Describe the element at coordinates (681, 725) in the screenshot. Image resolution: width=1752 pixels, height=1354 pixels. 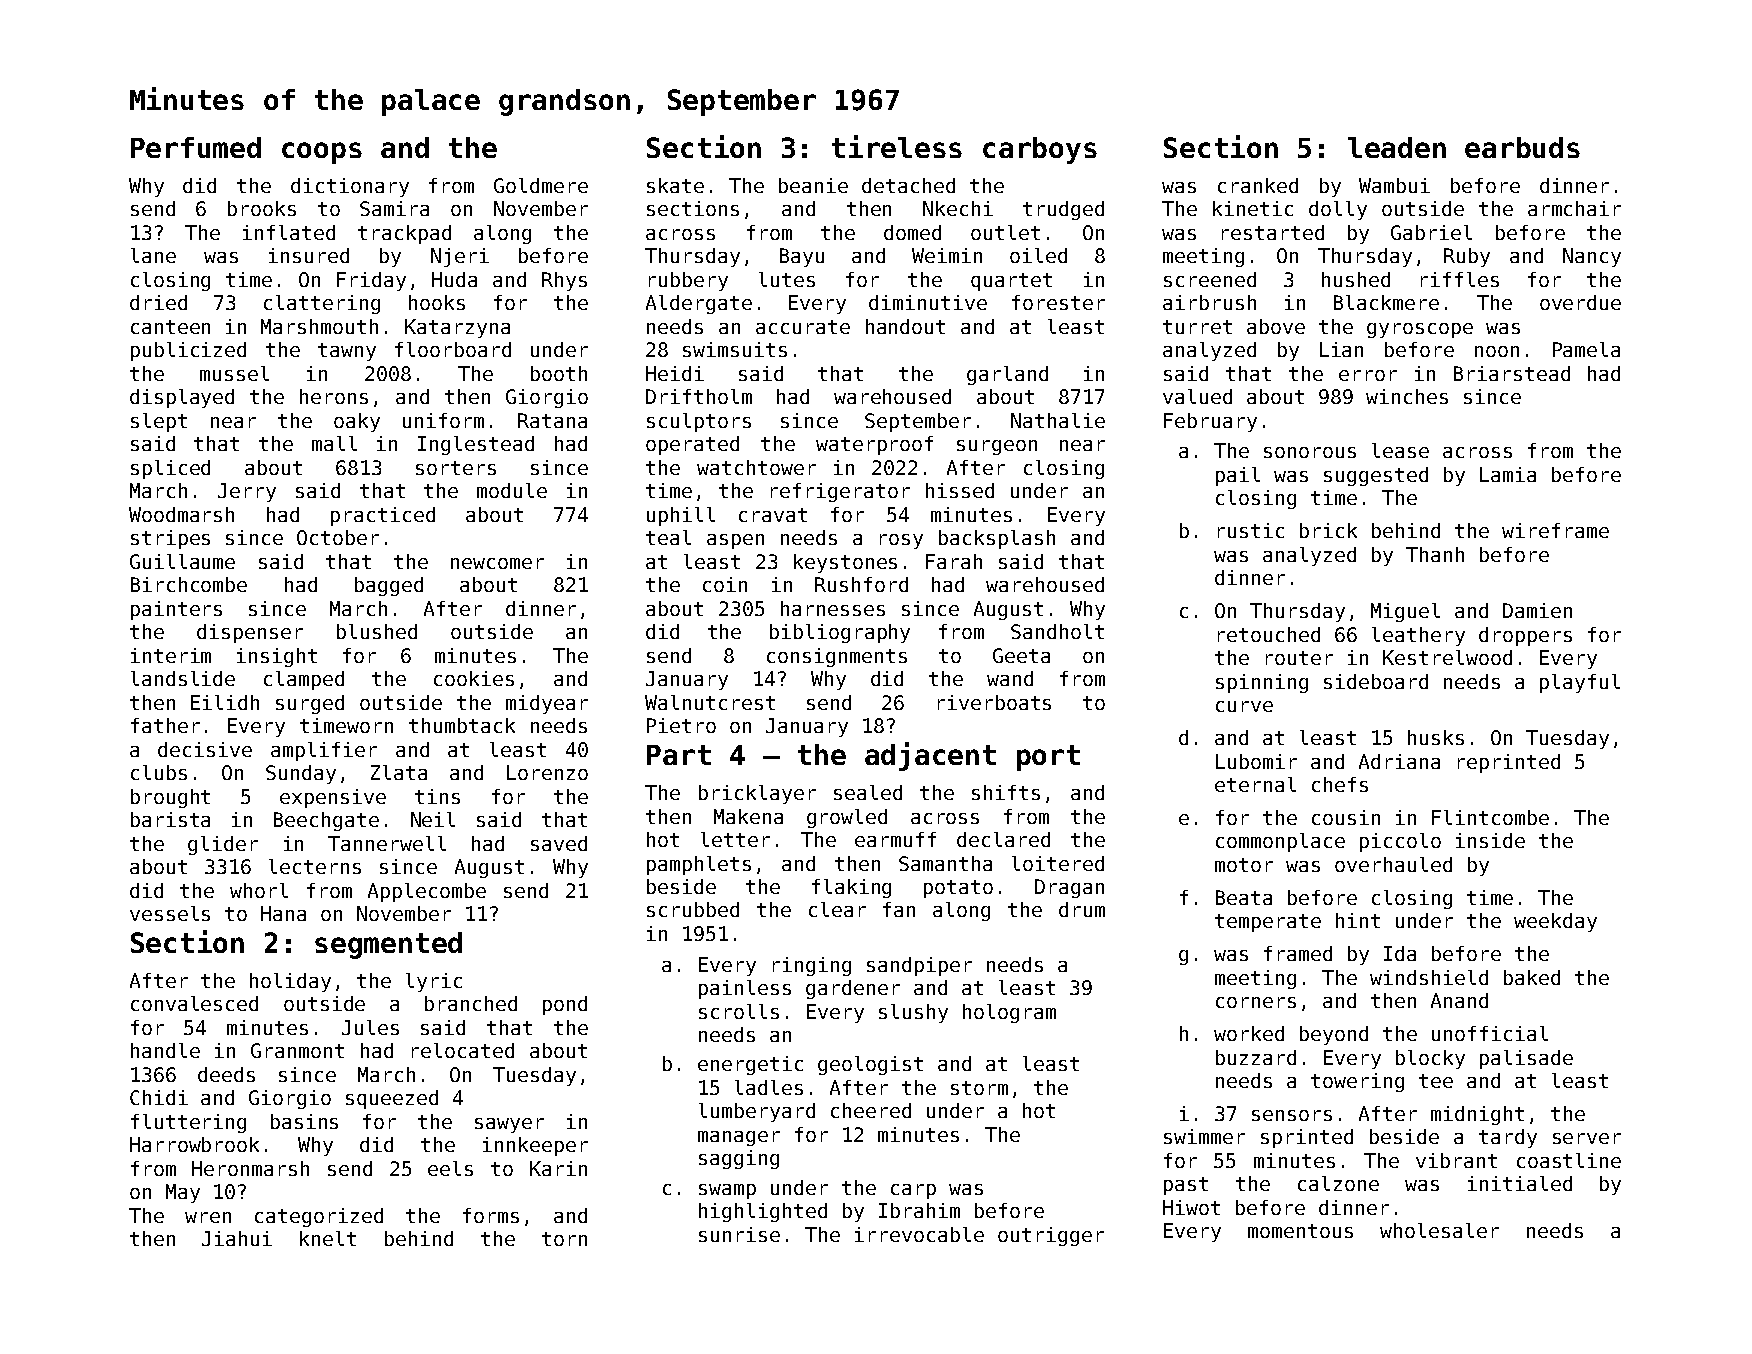
I see `Pietro` at that location.
